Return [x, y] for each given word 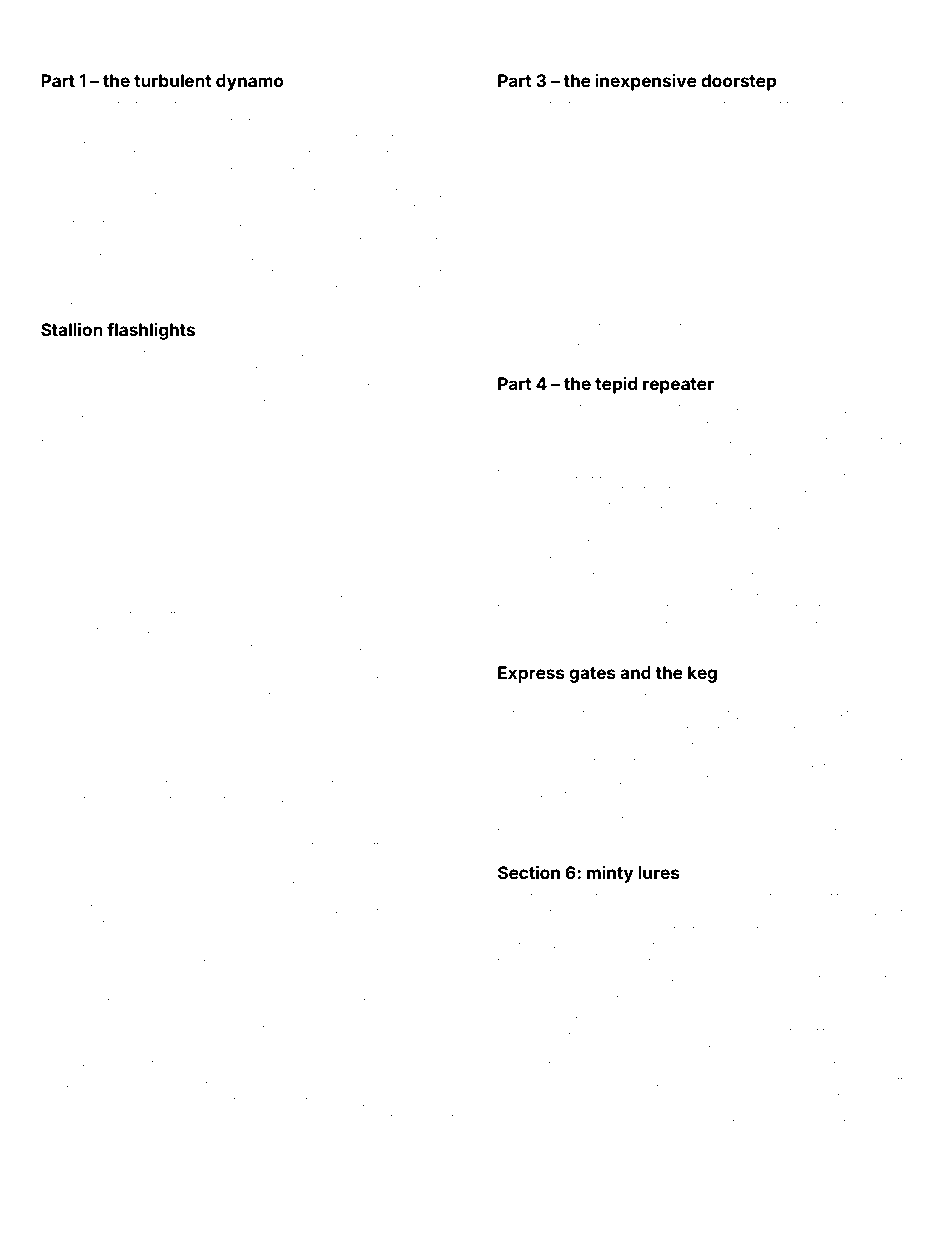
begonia [813, 699]
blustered [726, 105]
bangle [434, 156]
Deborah [683, 995]
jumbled [184, 1027]
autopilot [554, 1119]
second [815, 327]
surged [220, 291]
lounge [753, 1051]
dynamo [250, 82]
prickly [373, 910]
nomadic [218, 886]
